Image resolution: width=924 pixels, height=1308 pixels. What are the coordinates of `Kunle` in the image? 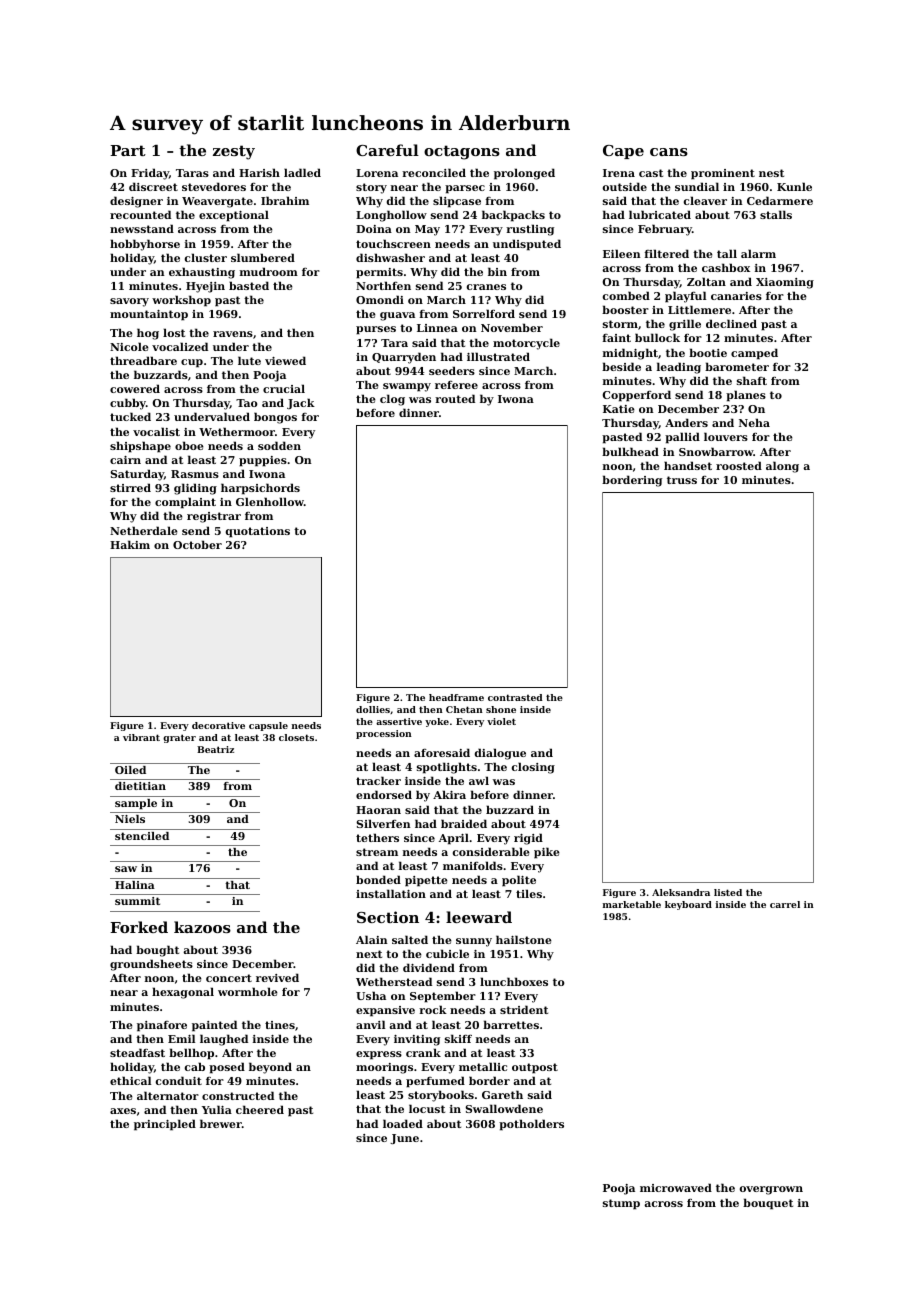 It's located at (794, 186).
